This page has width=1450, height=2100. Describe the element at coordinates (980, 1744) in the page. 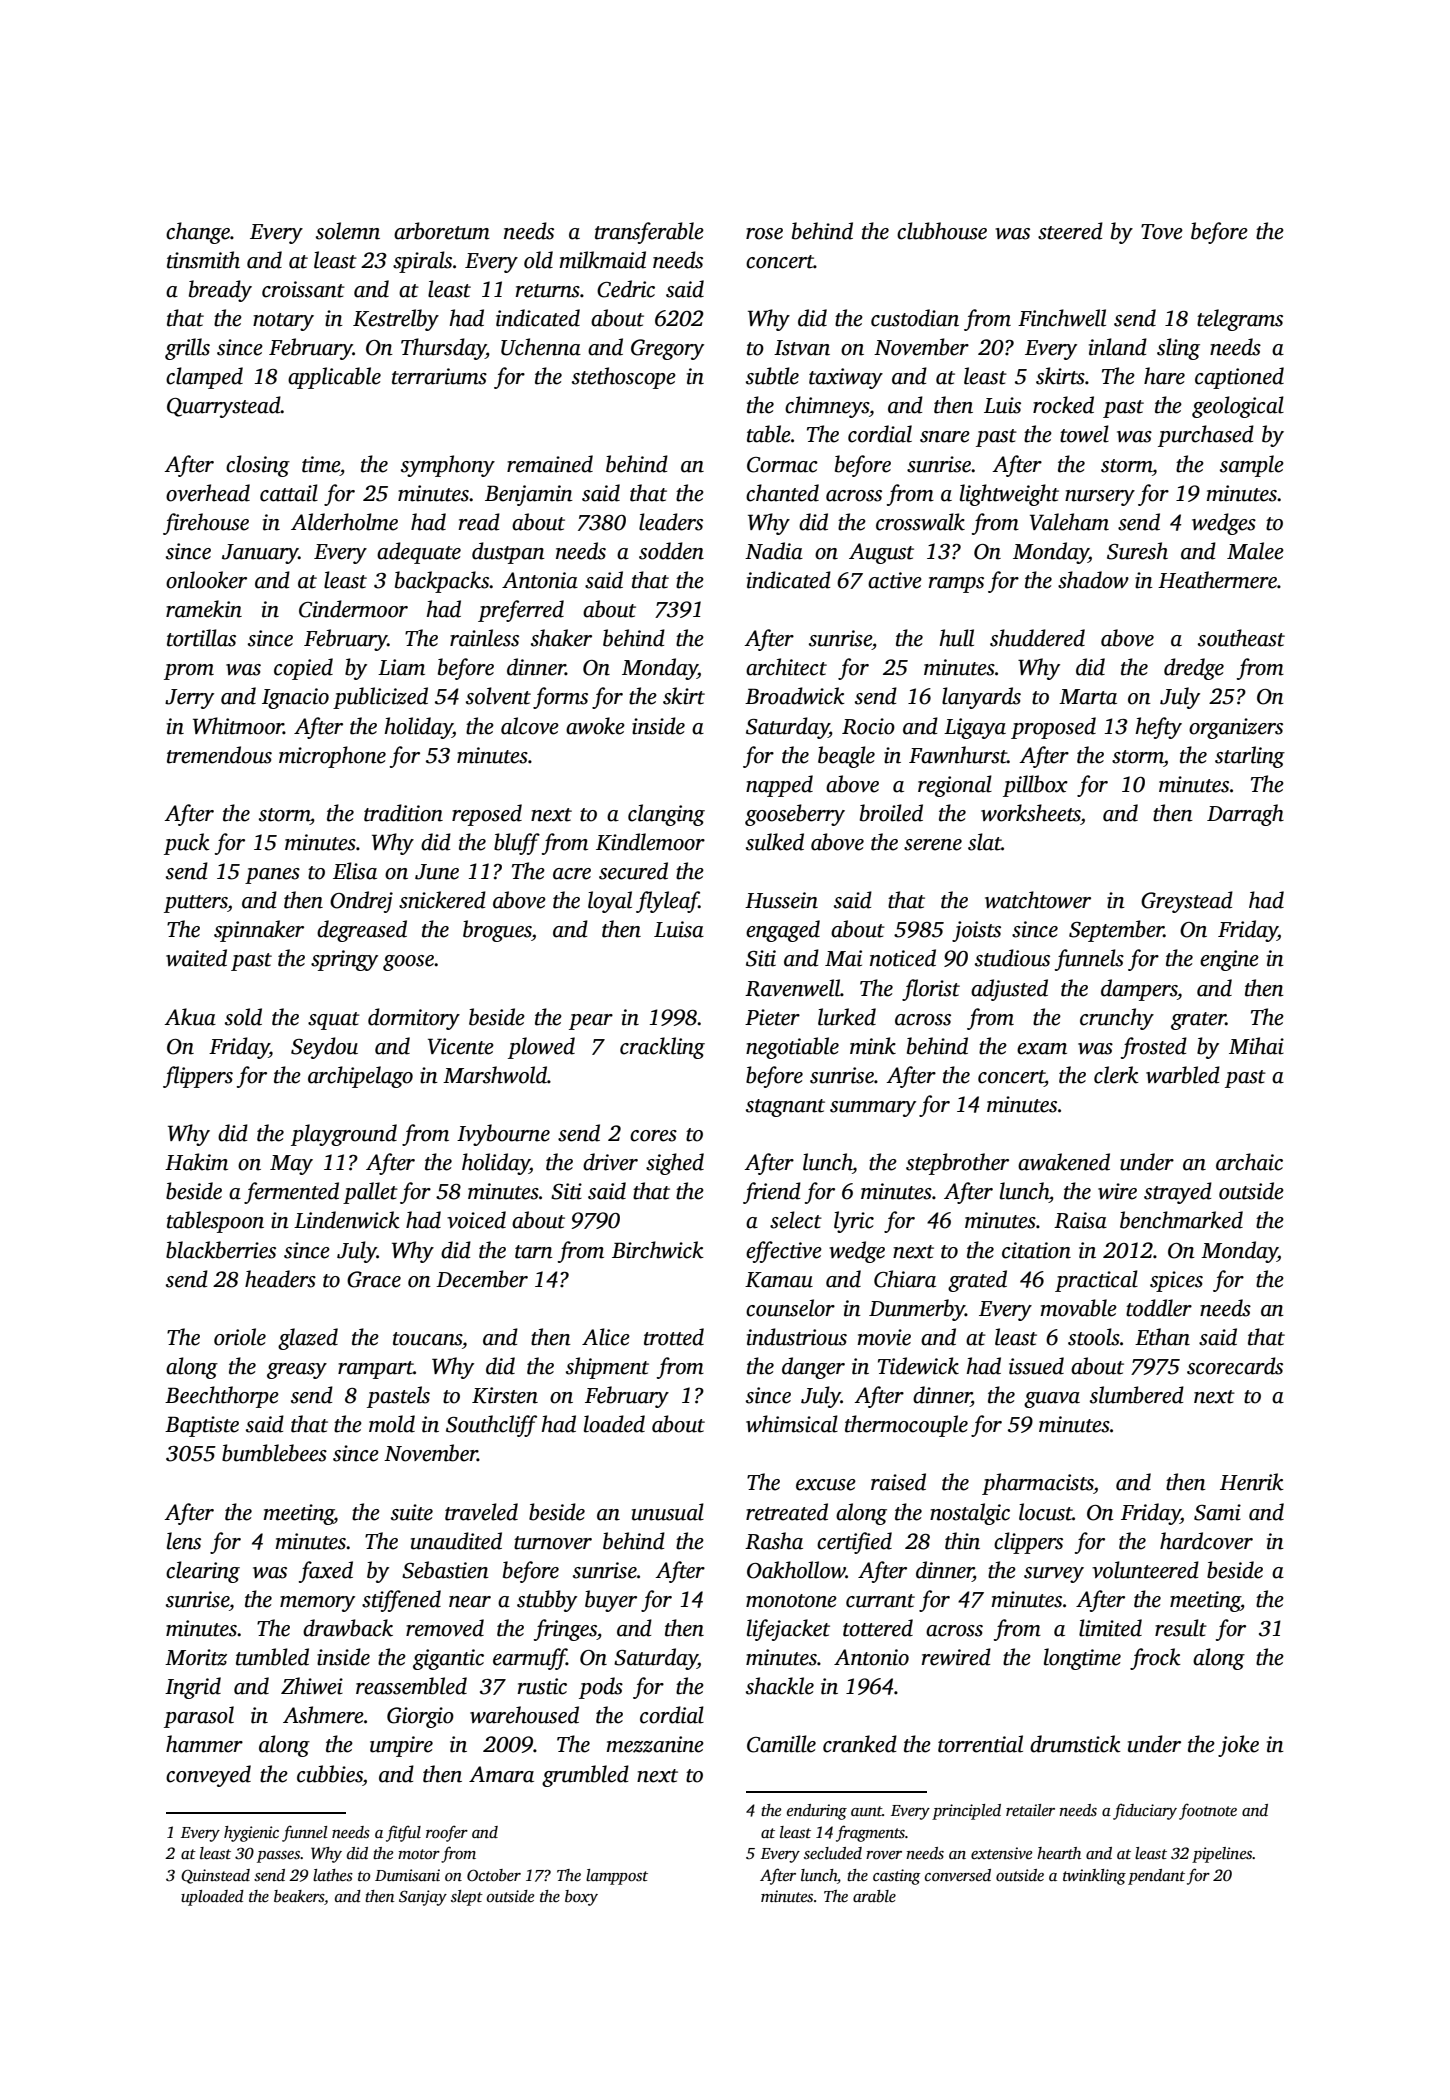

I see `torrential` at that location.
